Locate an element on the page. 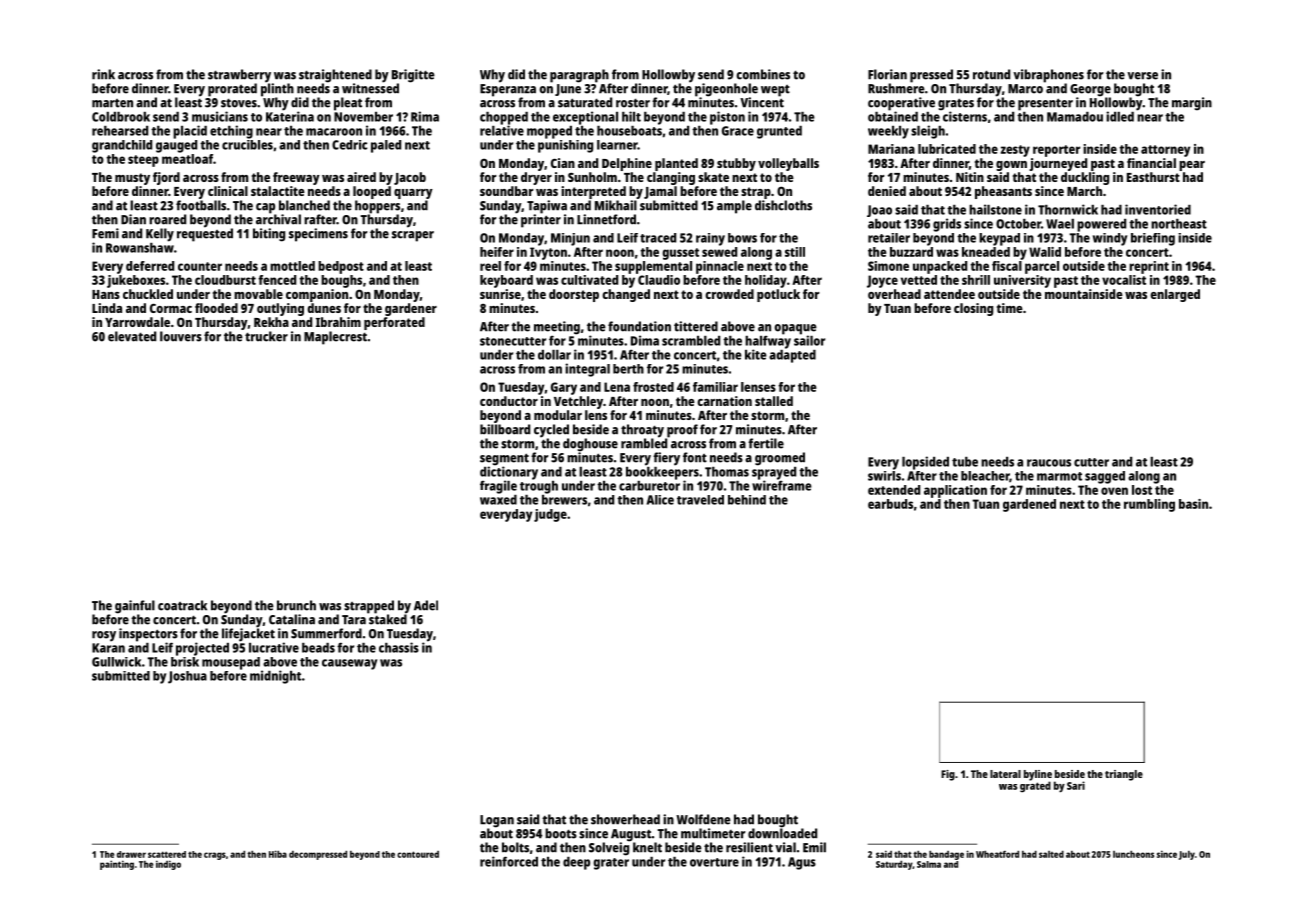 The height and width of the image is (924, 1308). Logan is located at coordinates (497, 821).
